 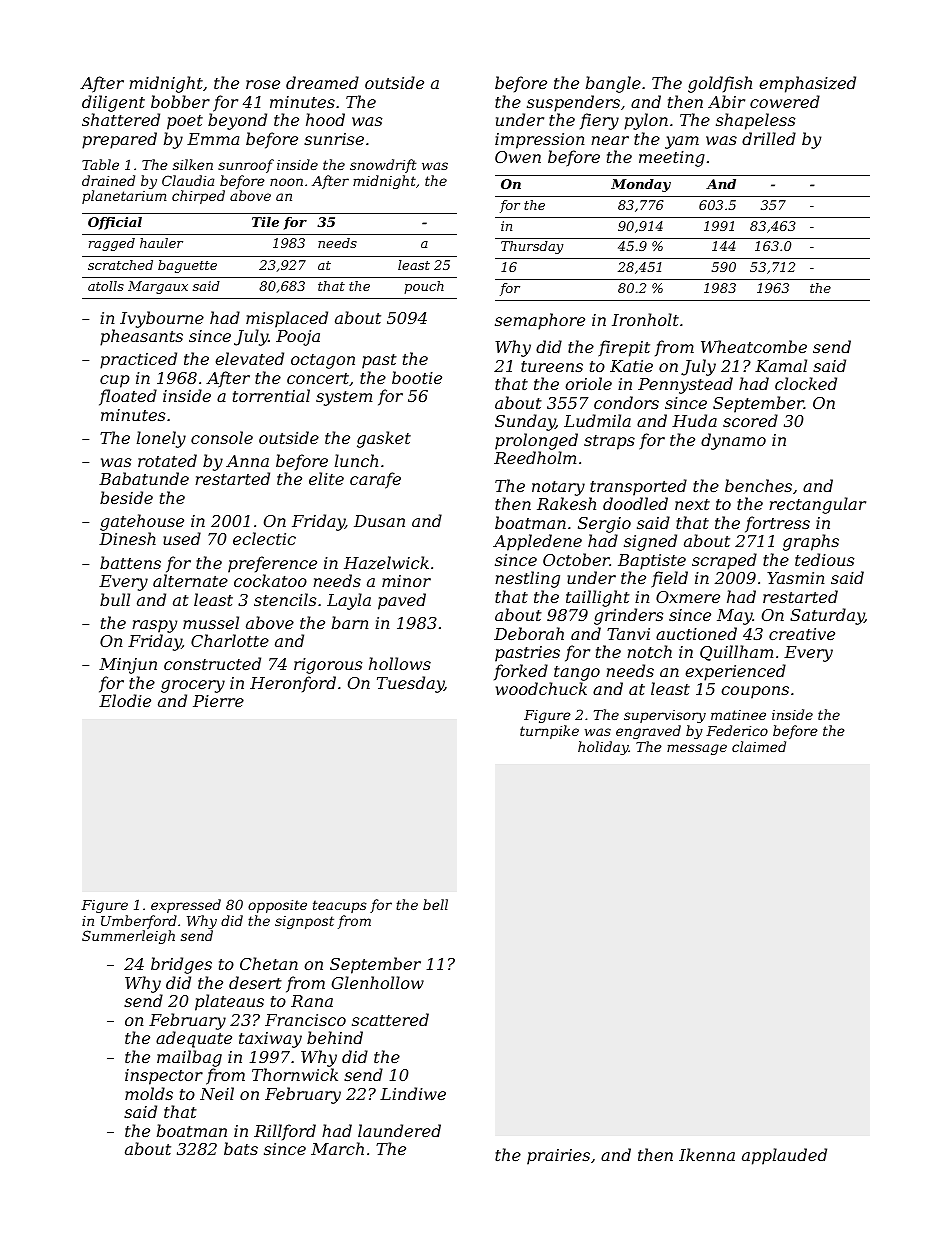 What do you see at coordinates (613, 84) in the page?
I see `bangle` at bounding box center [613, 84].
